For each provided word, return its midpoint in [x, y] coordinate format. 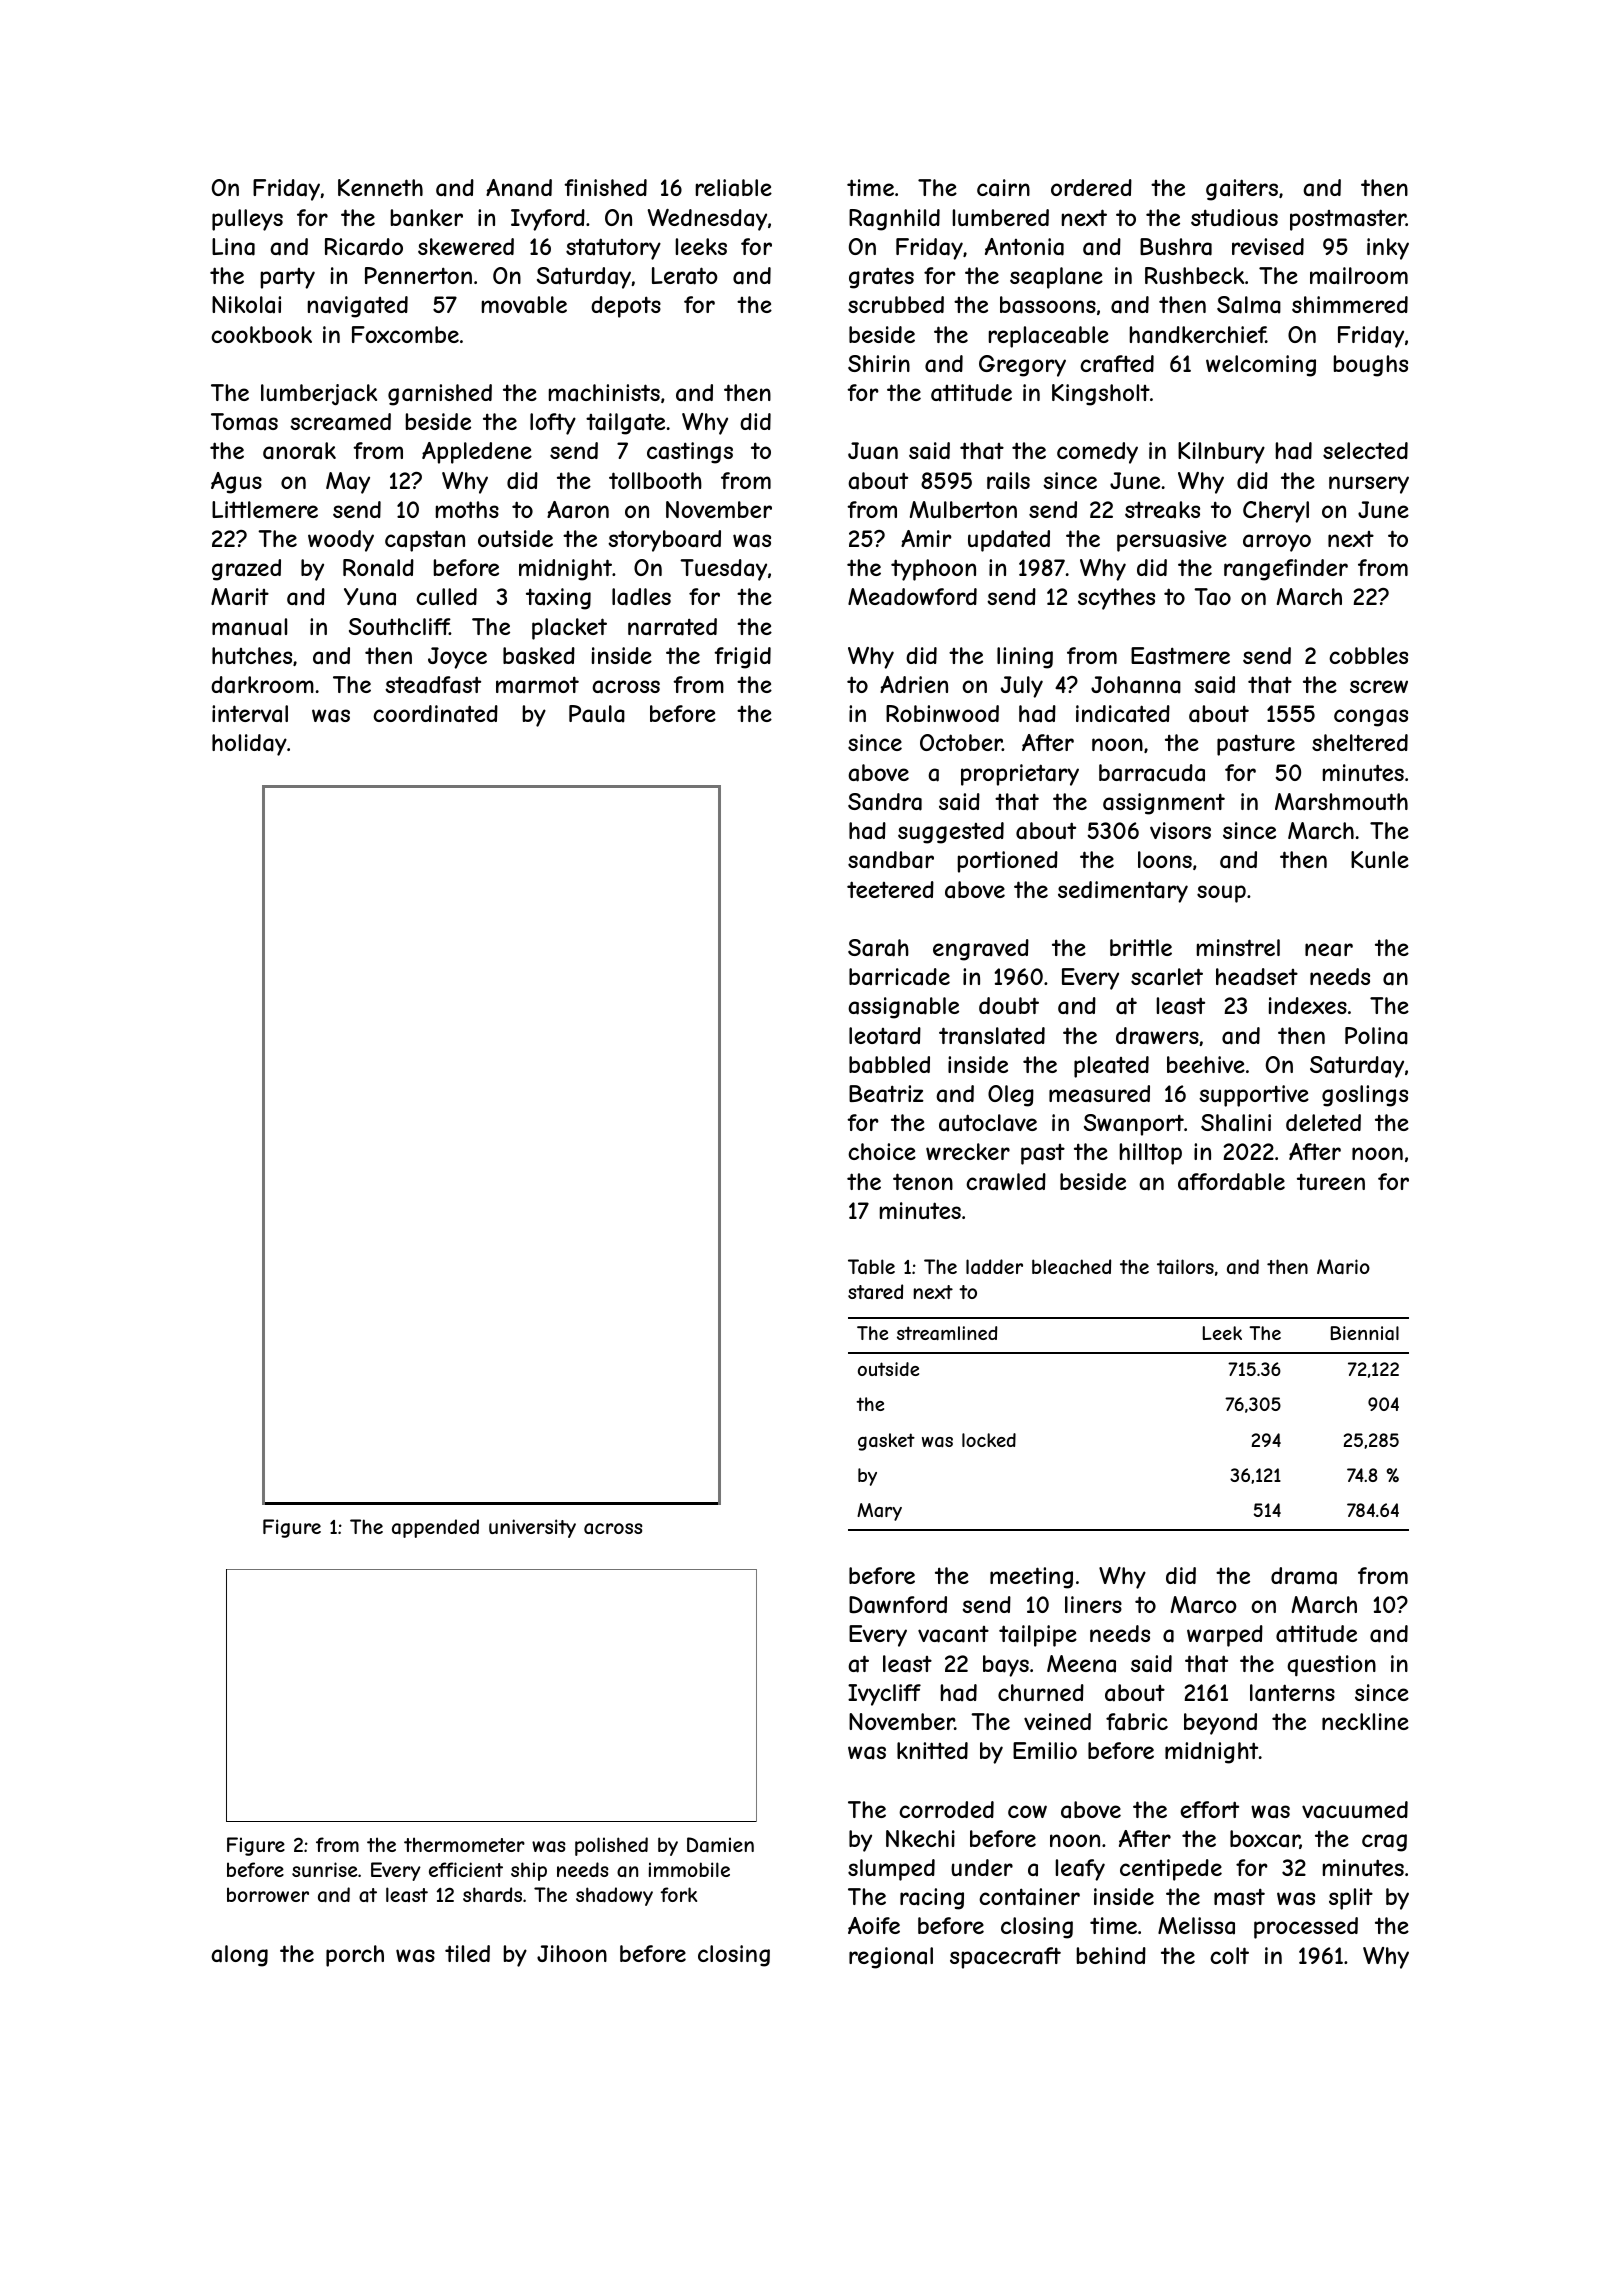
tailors [1185, 1266]
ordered [1091, 187]
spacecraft [1005, 1958]
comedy [1097, 453]
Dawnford [898, 1605]
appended [435, 1528]
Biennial [1365, 1333]
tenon [923, 1181]
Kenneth [380, 187]
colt [1229, 1955]
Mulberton [963, 509]
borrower [268, 1894]
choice [882, 1151]
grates [881, 278]
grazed [246, 570]
